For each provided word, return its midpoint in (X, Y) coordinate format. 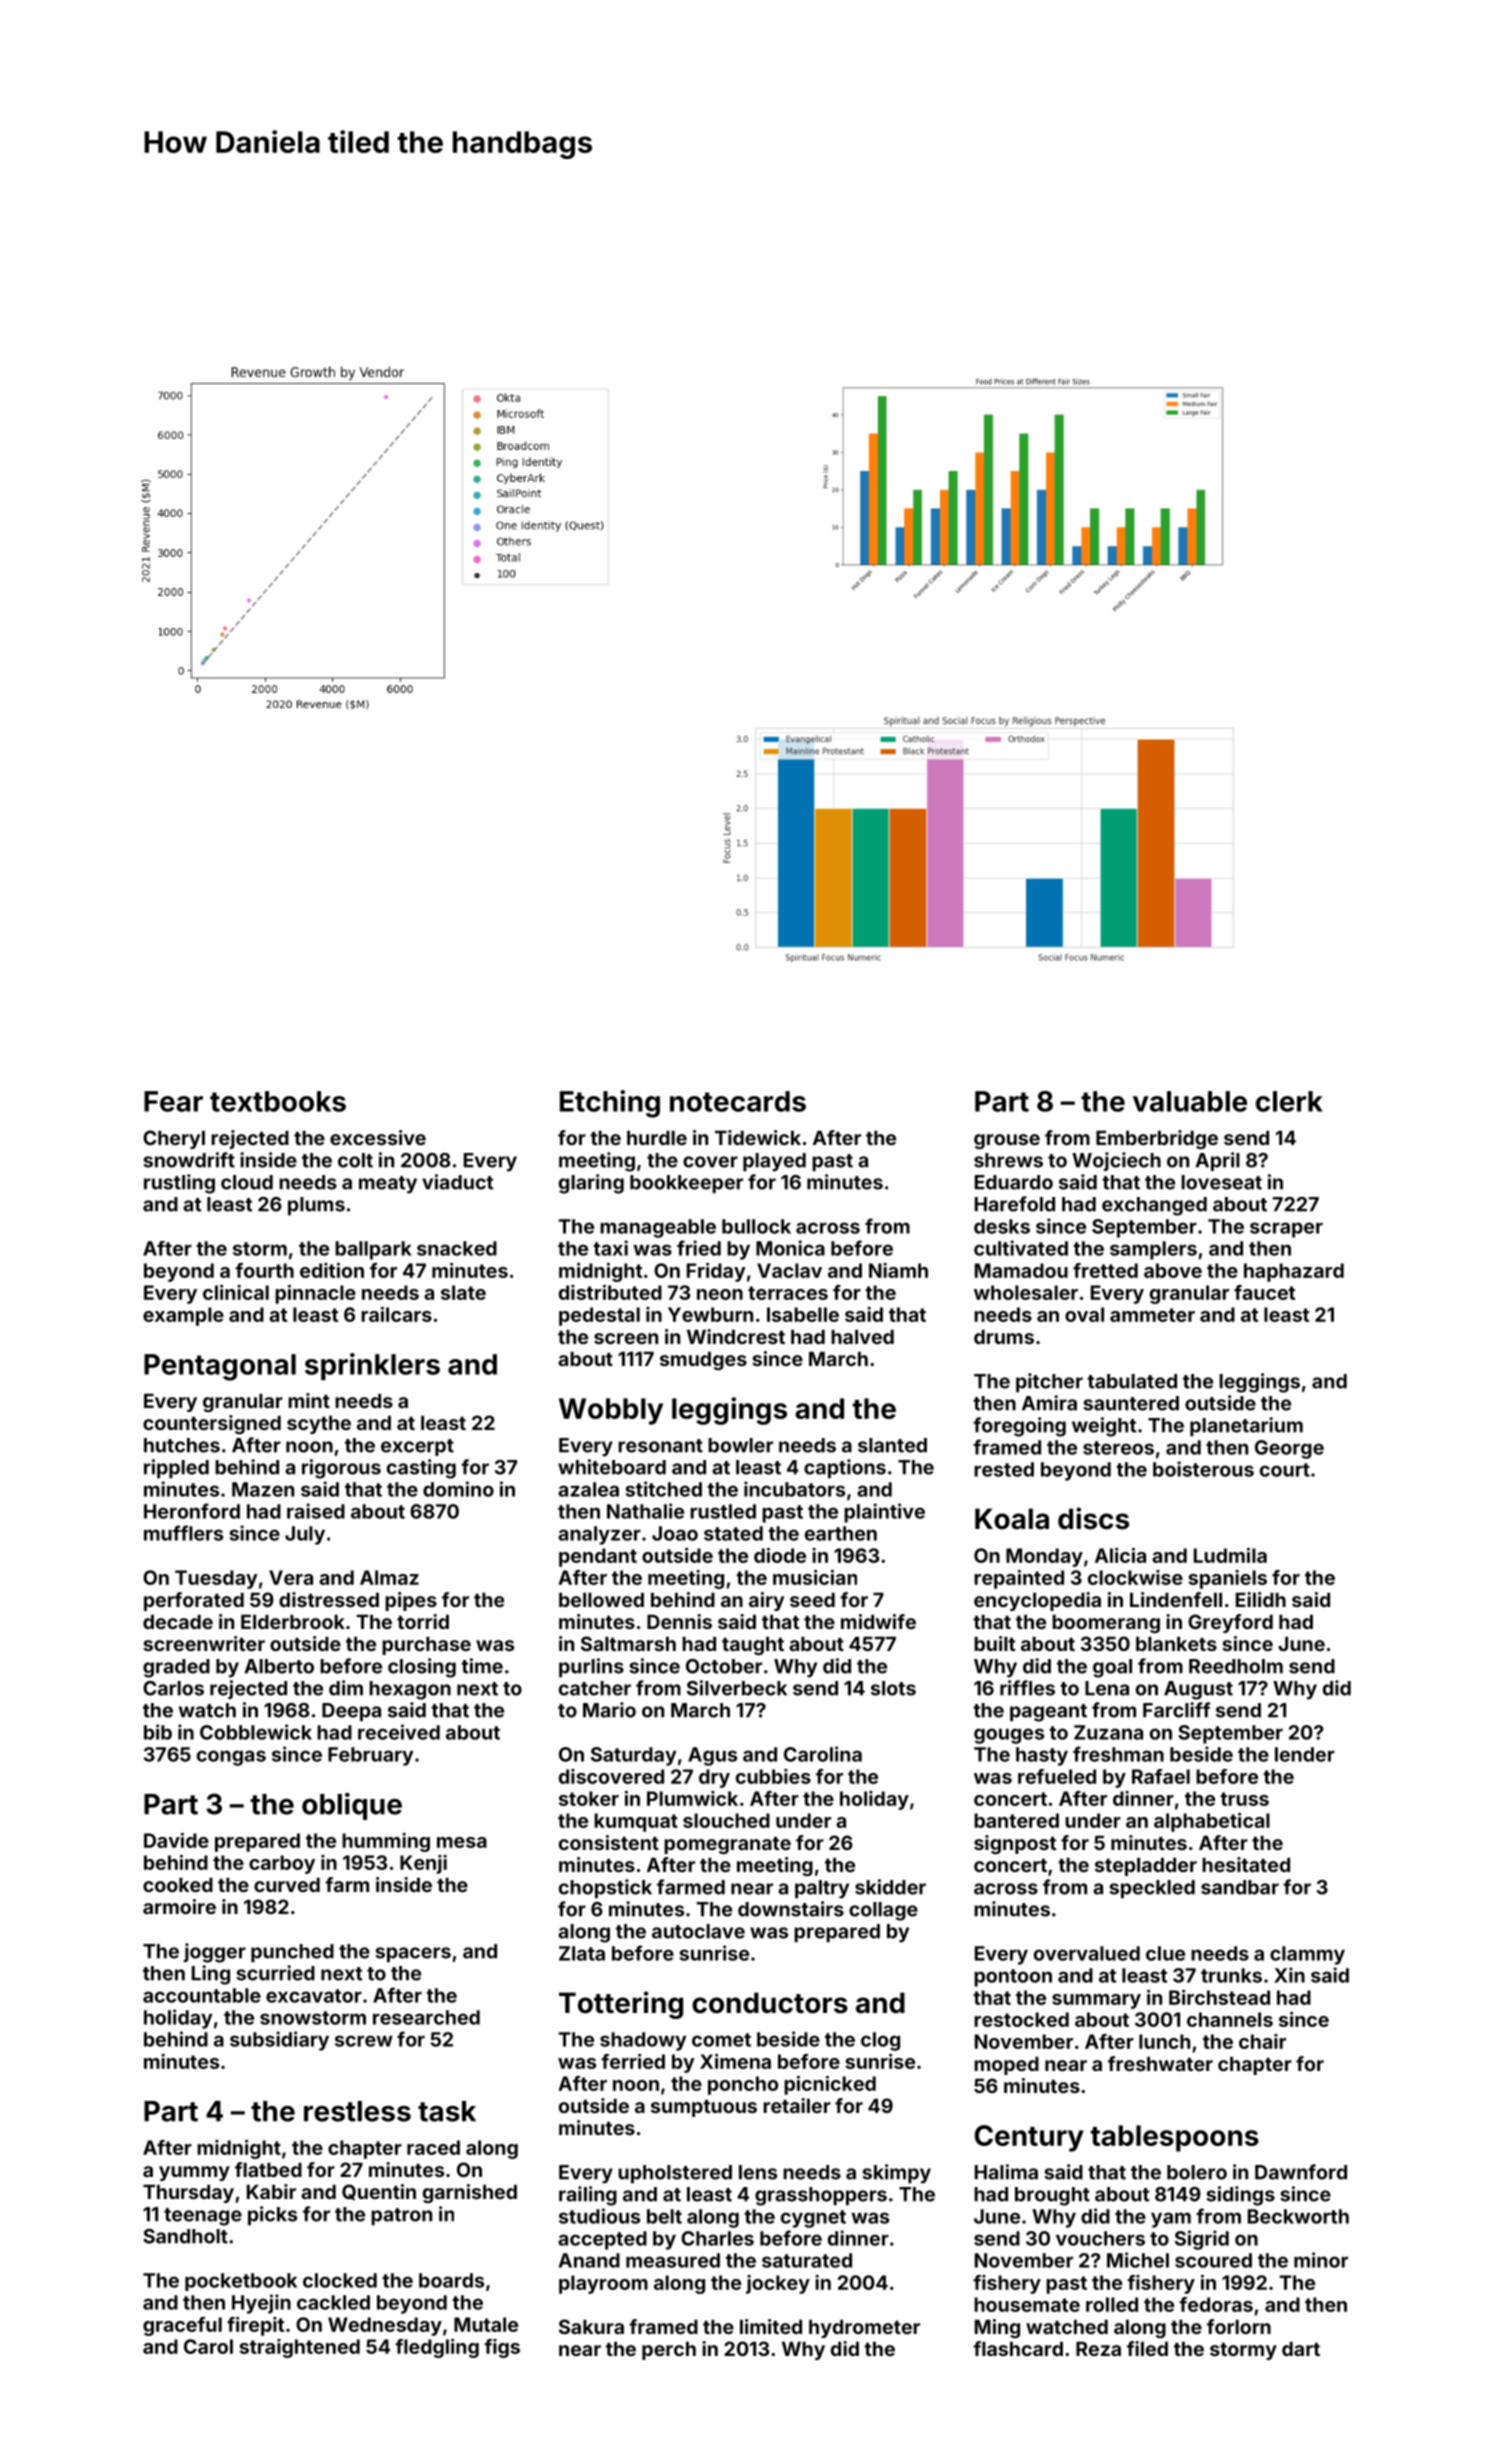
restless (357, 2111)
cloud (247, 1182)
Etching (610, 1104)
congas (231, 1758)
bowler (740, 1445)
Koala (1012, 1519)
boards (451, 2280)
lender (1305, 1754)
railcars (396, 1314)
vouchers (1100, 2238)
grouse (1007, 1141)
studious (599, 2216)
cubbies (773, 1776)
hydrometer (864, 2329)
